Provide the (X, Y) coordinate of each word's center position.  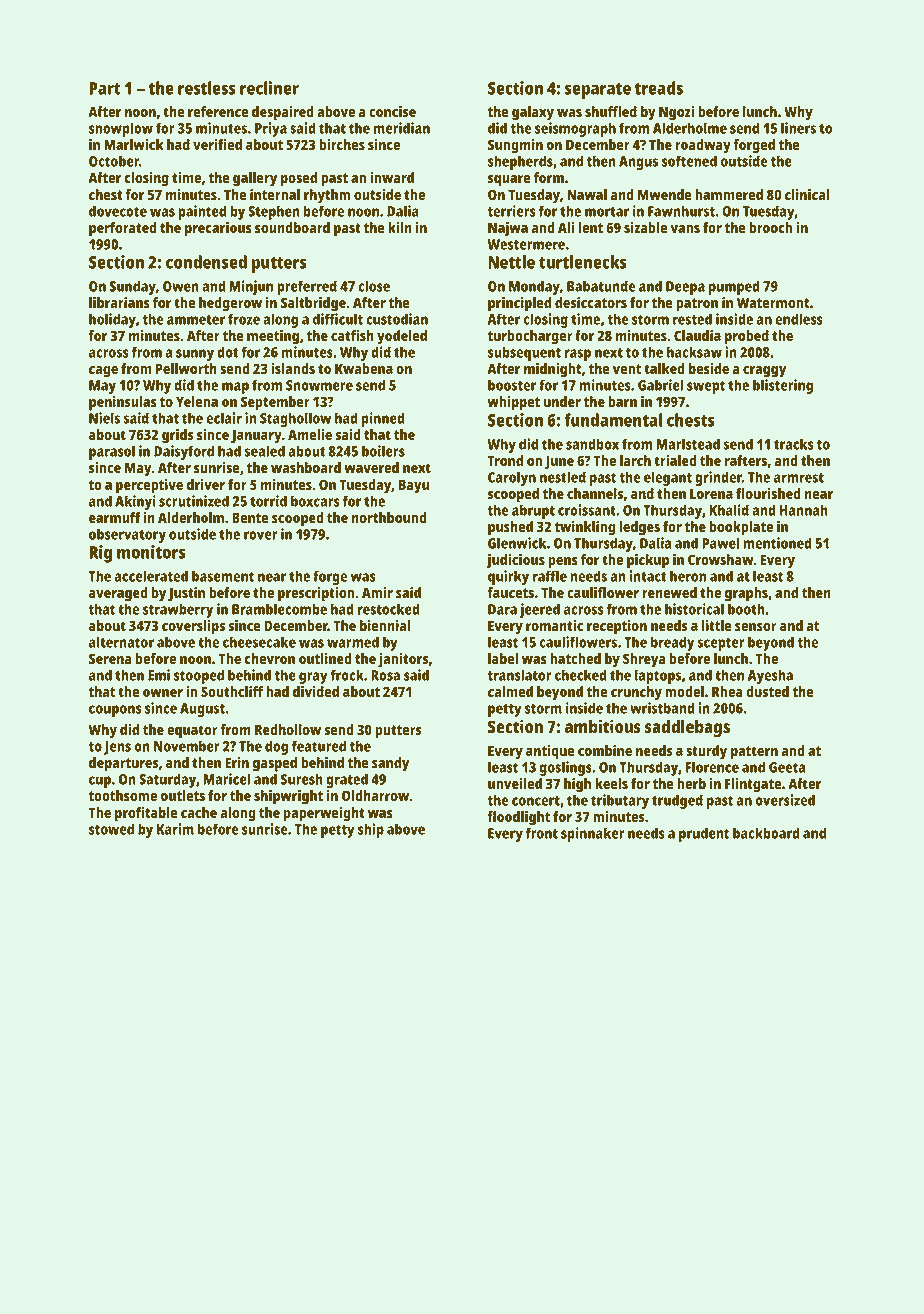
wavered (371, 467)
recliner (269, 88)
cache (199, 812)
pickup (648, 561)
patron (697, 305)
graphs (746, 594)
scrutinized (194, 501)
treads (658, 88)
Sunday (132, 287)
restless (207, 88)
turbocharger (530, 337)
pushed (510, 528)
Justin (186, 594)
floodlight (518, 818)
